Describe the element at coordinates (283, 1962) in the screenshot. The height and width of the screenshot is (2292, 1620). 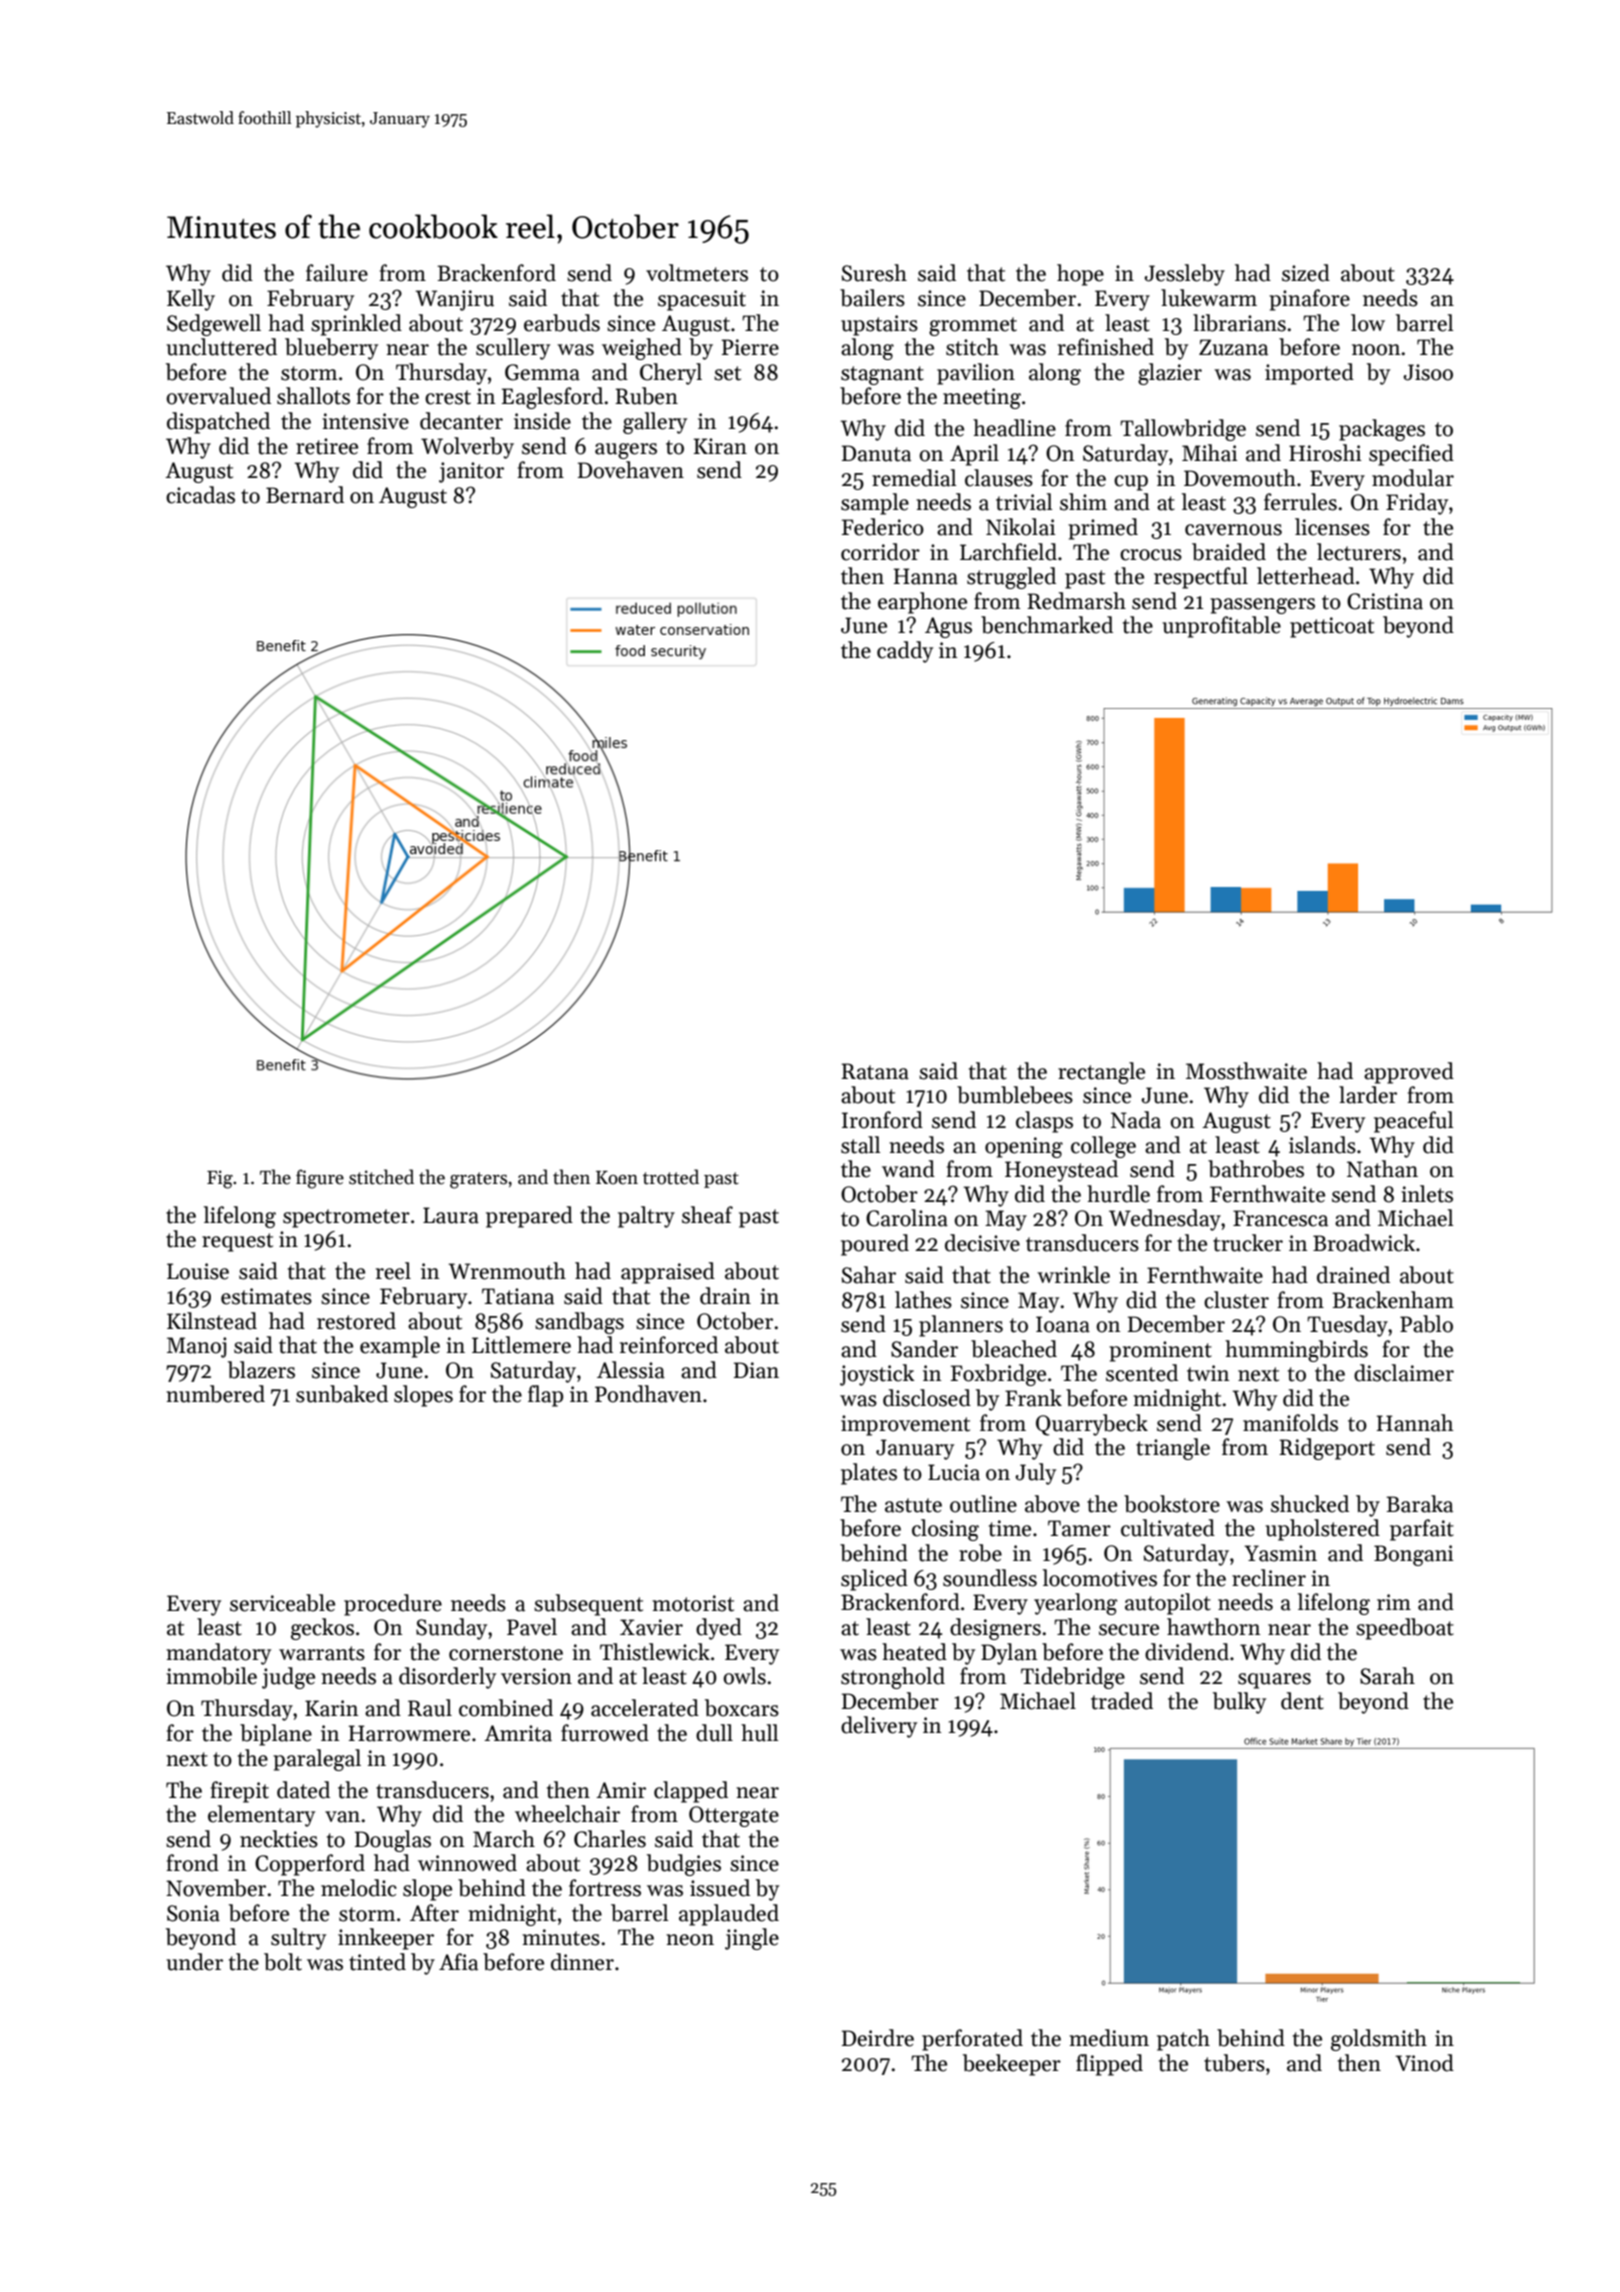
I see `bolt` at that location.
